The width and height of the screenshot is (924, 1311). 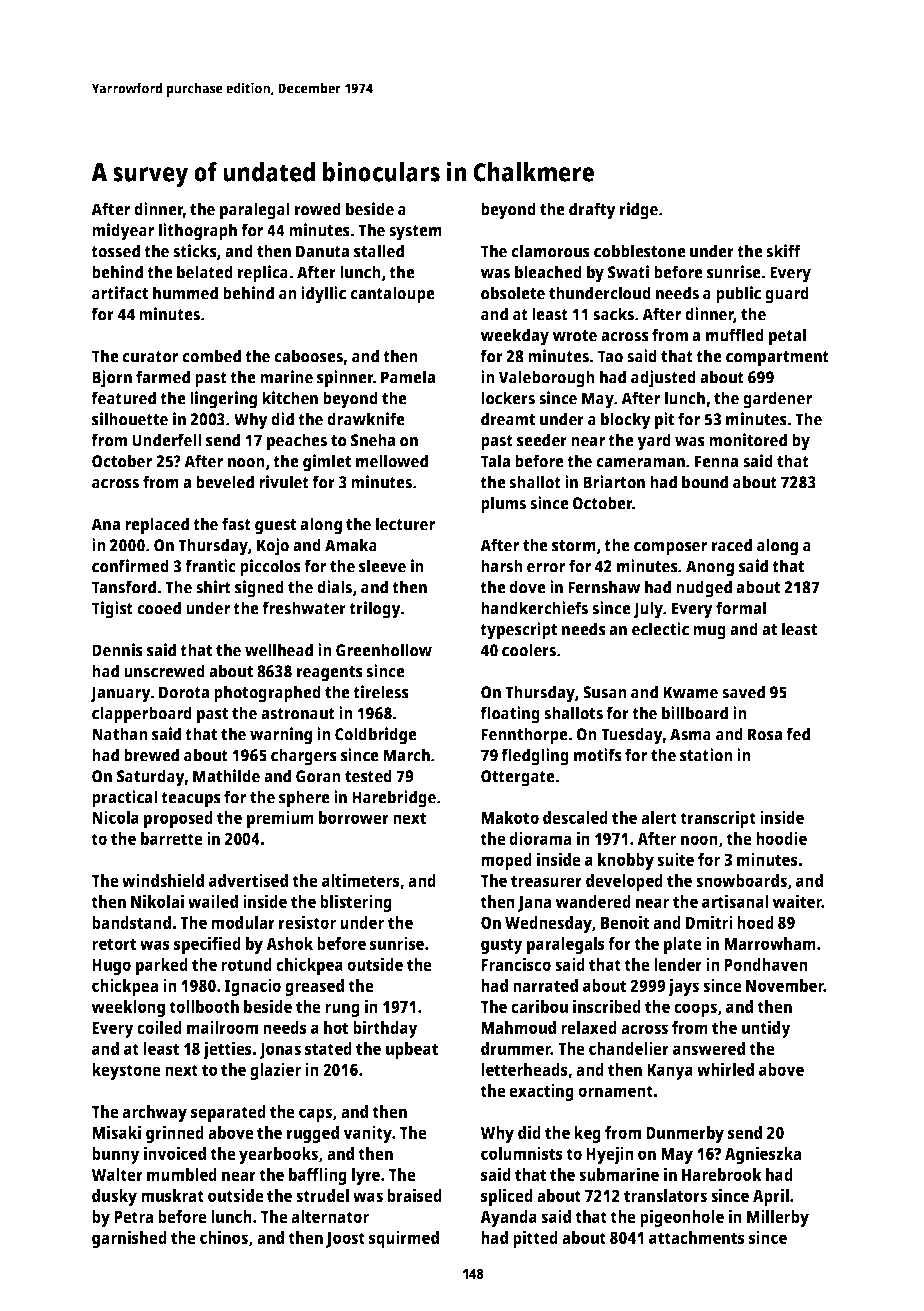 I want to click on developed, so click(x=624, y=882).
